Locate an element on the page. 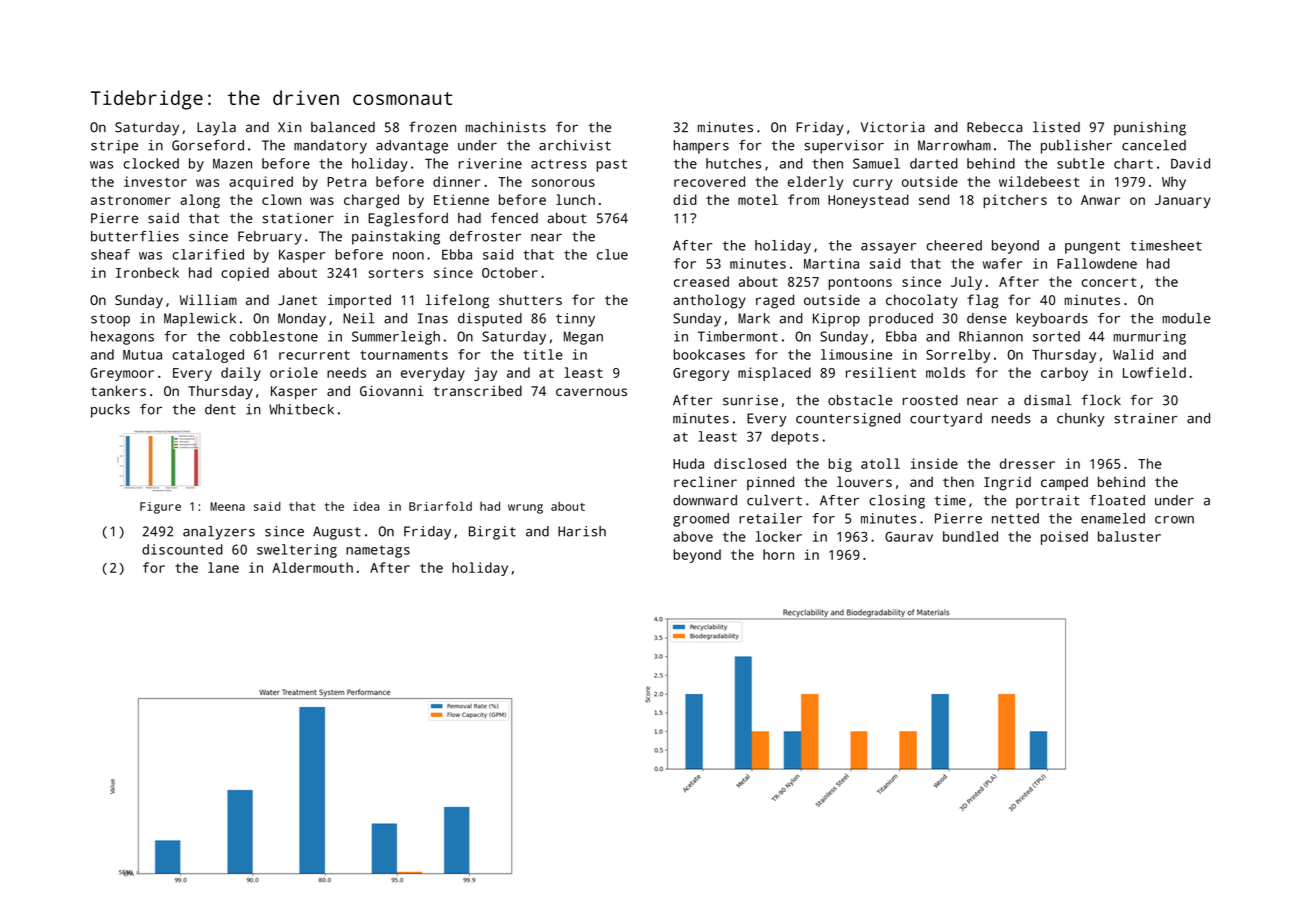 Image resolution: width=1308 pixels, height=924 pixels. transcribed is located at coordinates (477, 390).
